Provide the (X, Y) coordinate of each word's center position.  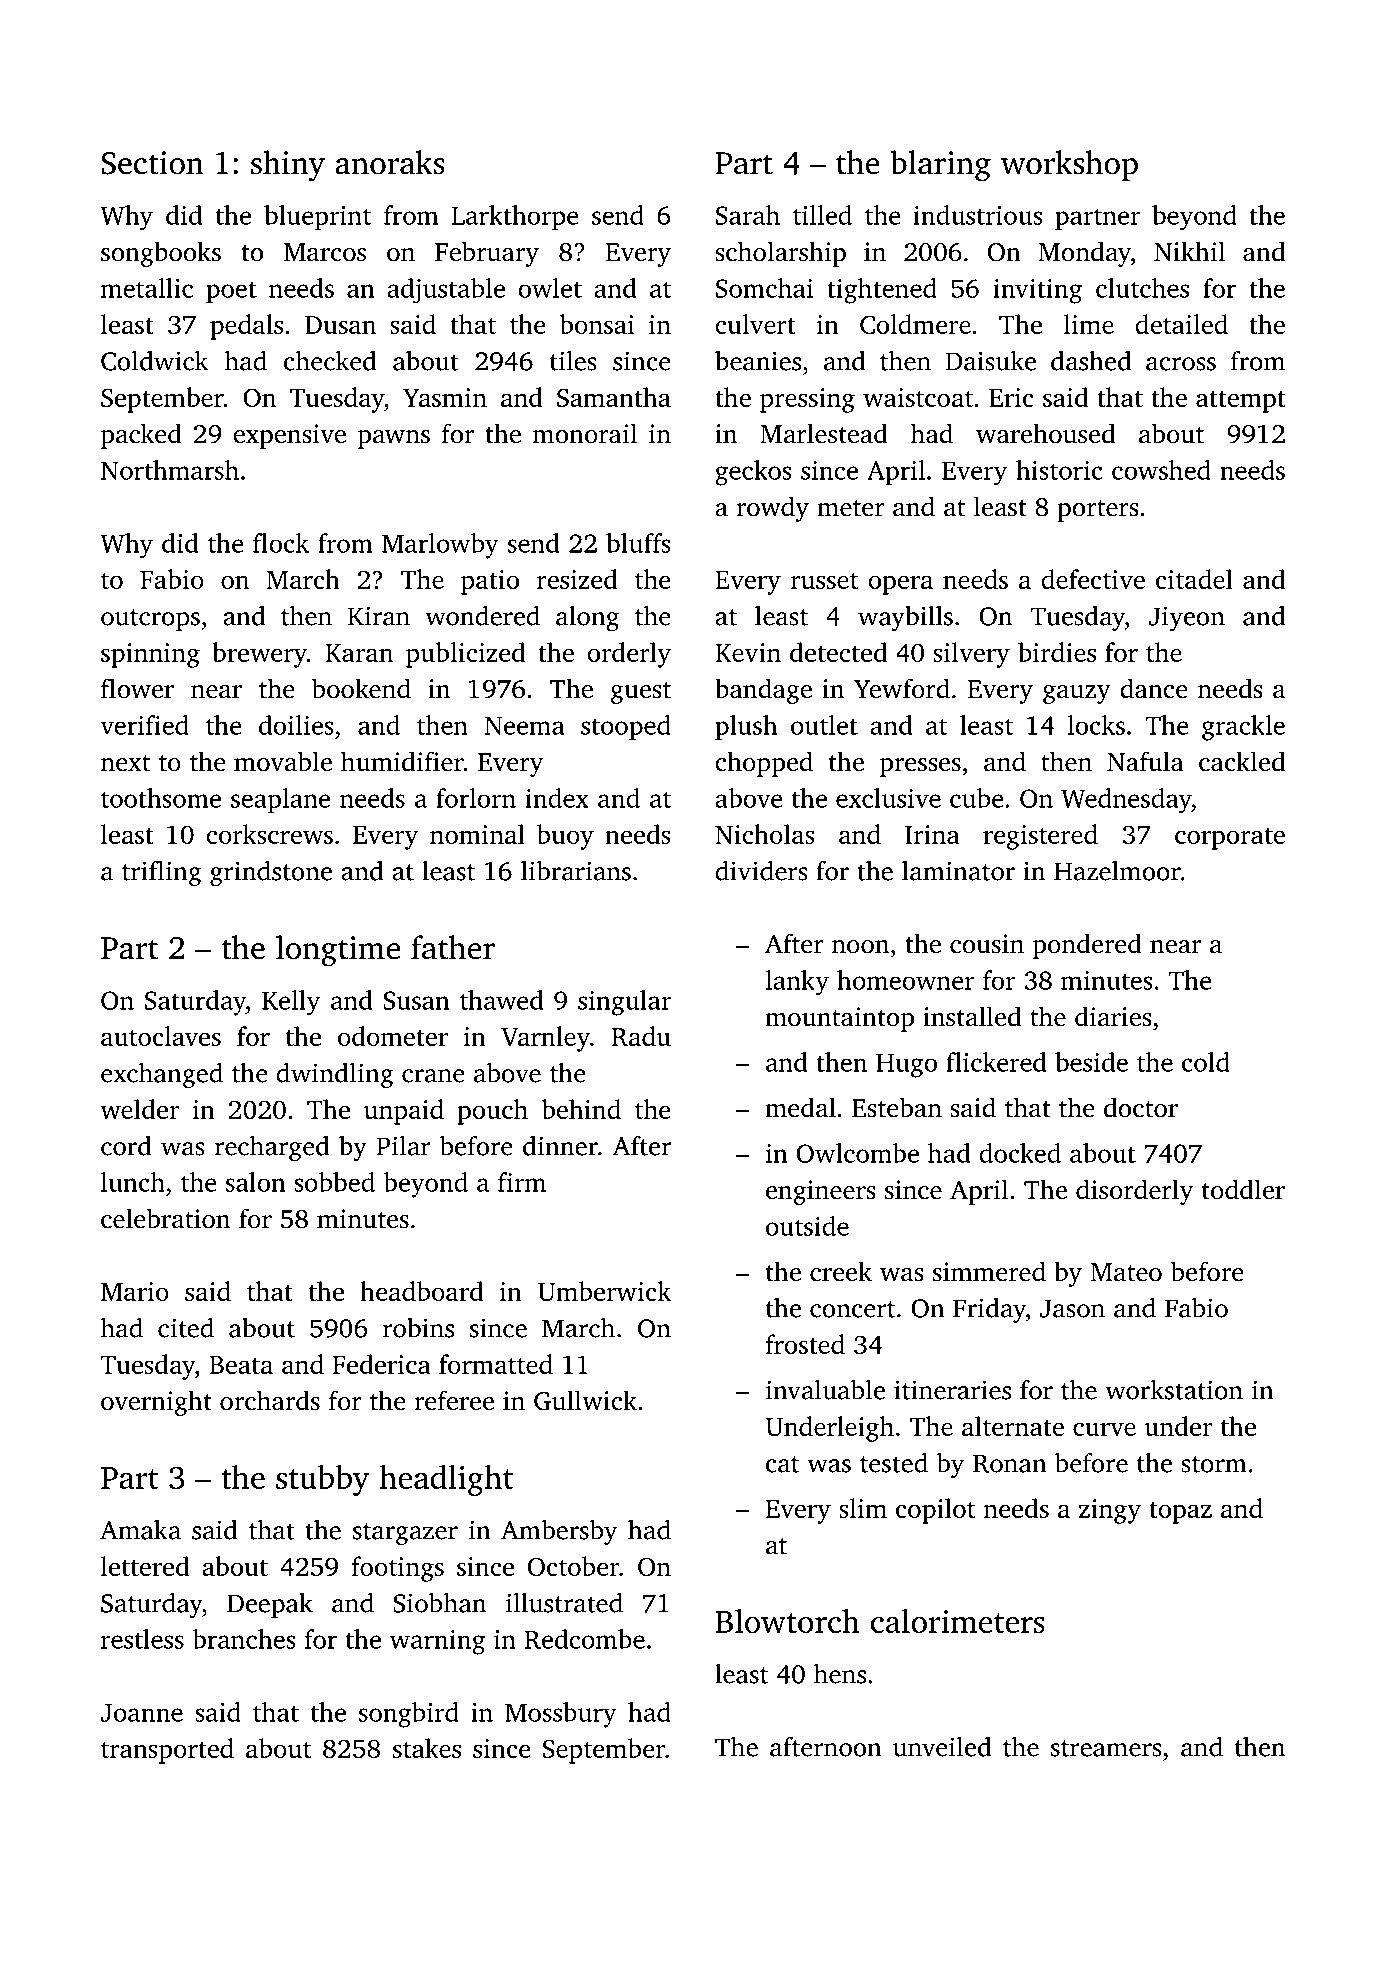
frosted (805, 1344)
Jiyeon (1187, 618)
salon (255, 1182)
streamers (1106, 1748)
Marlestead (824, 433)
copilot (935, 1511)
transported (167, 1751)
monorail (585, 433)
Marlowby (440, 546)
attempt (1241, 402)
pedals (246, 327)
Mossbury (561, 1715)
